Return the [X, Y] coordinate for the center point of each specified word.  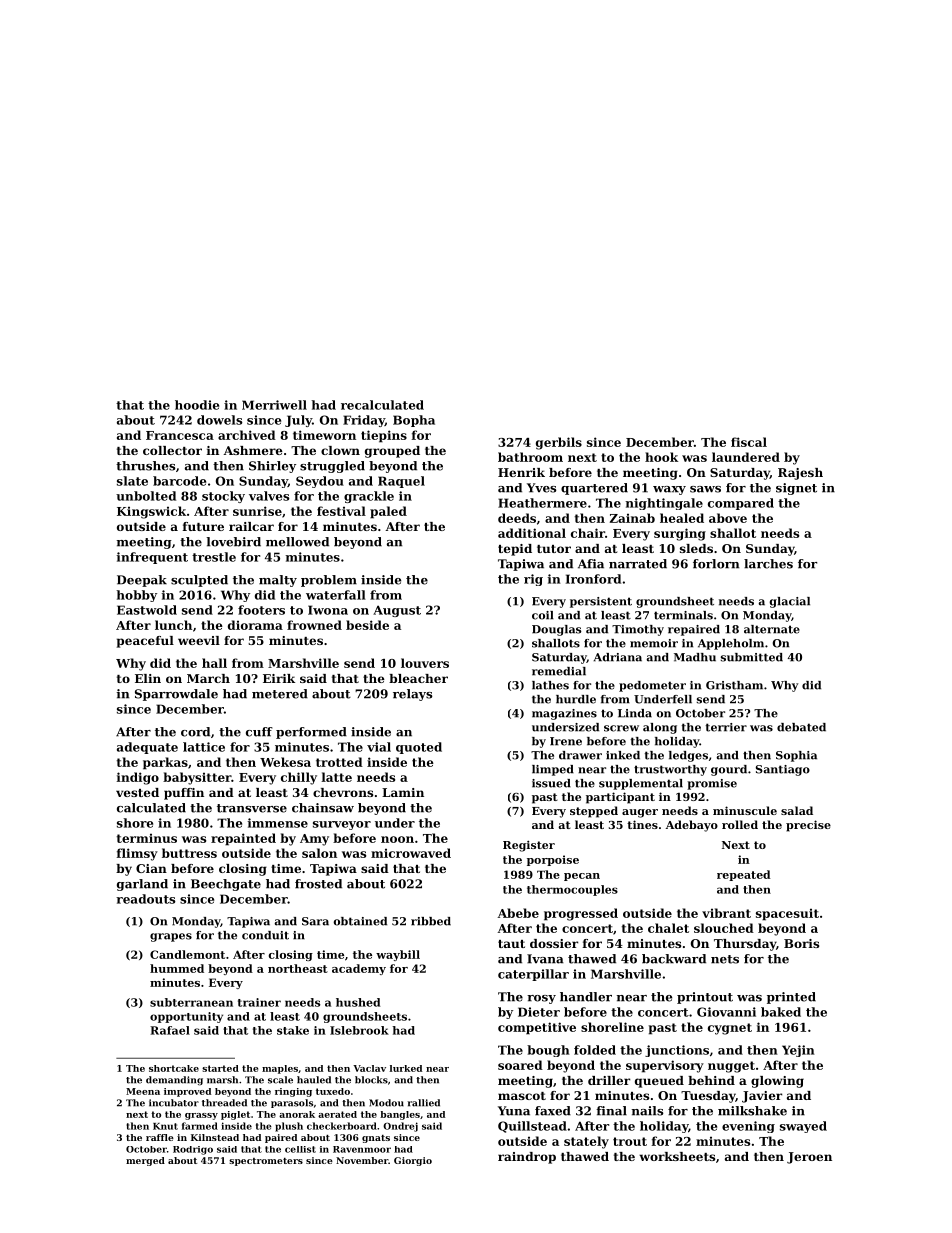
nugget [731, 1067]
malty [278, 581]
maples [280, 1069]
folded [595, 1050]
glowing [777, 1082]
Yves [541, 488]
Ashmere [253, 450]
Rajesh [800, 474]
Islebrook [359, 1030]
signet [796, 489]
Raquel [401, 482]
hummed [177, 968]
